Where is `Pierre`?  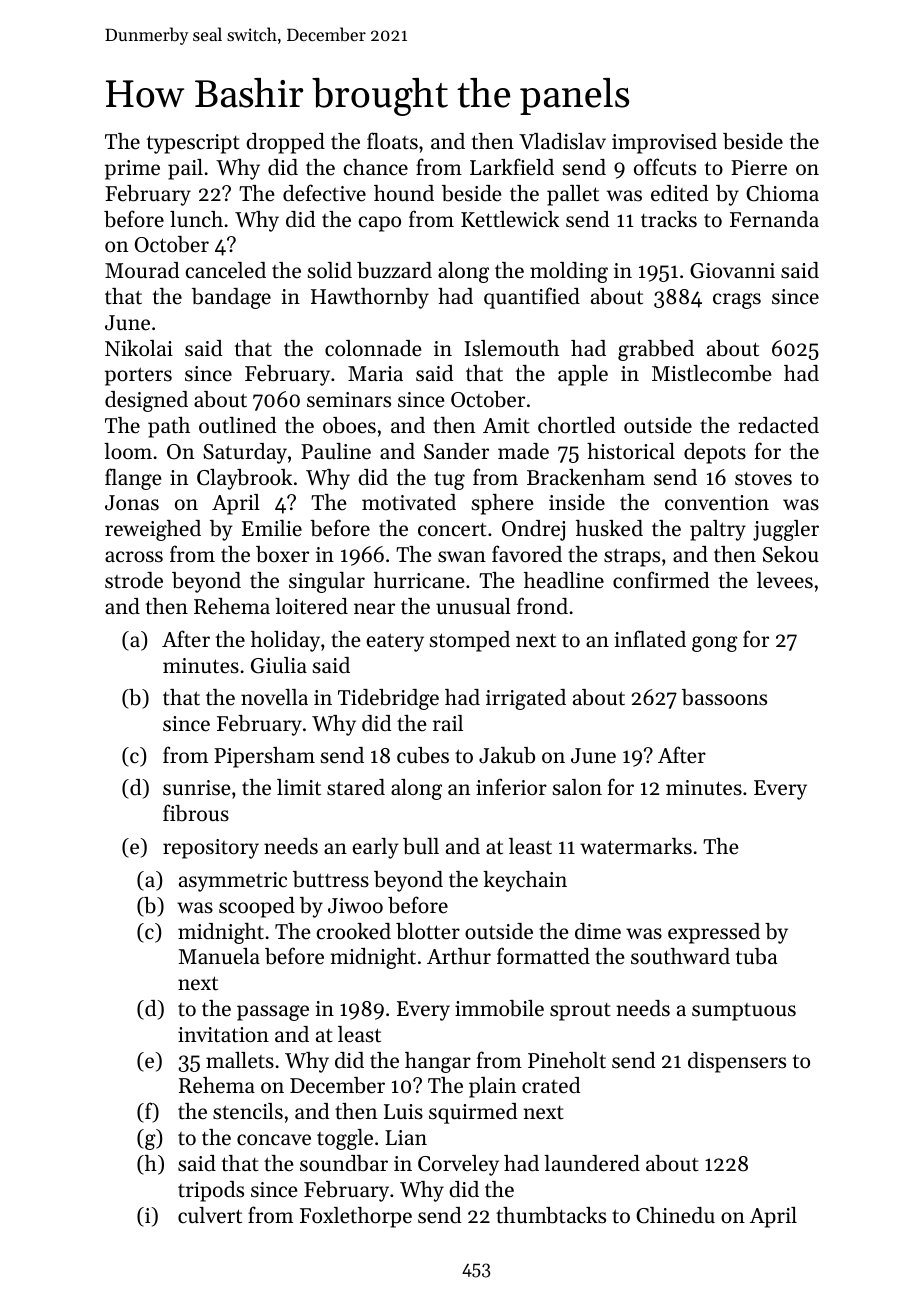 Pierre is located at coordinates (759, 168).
